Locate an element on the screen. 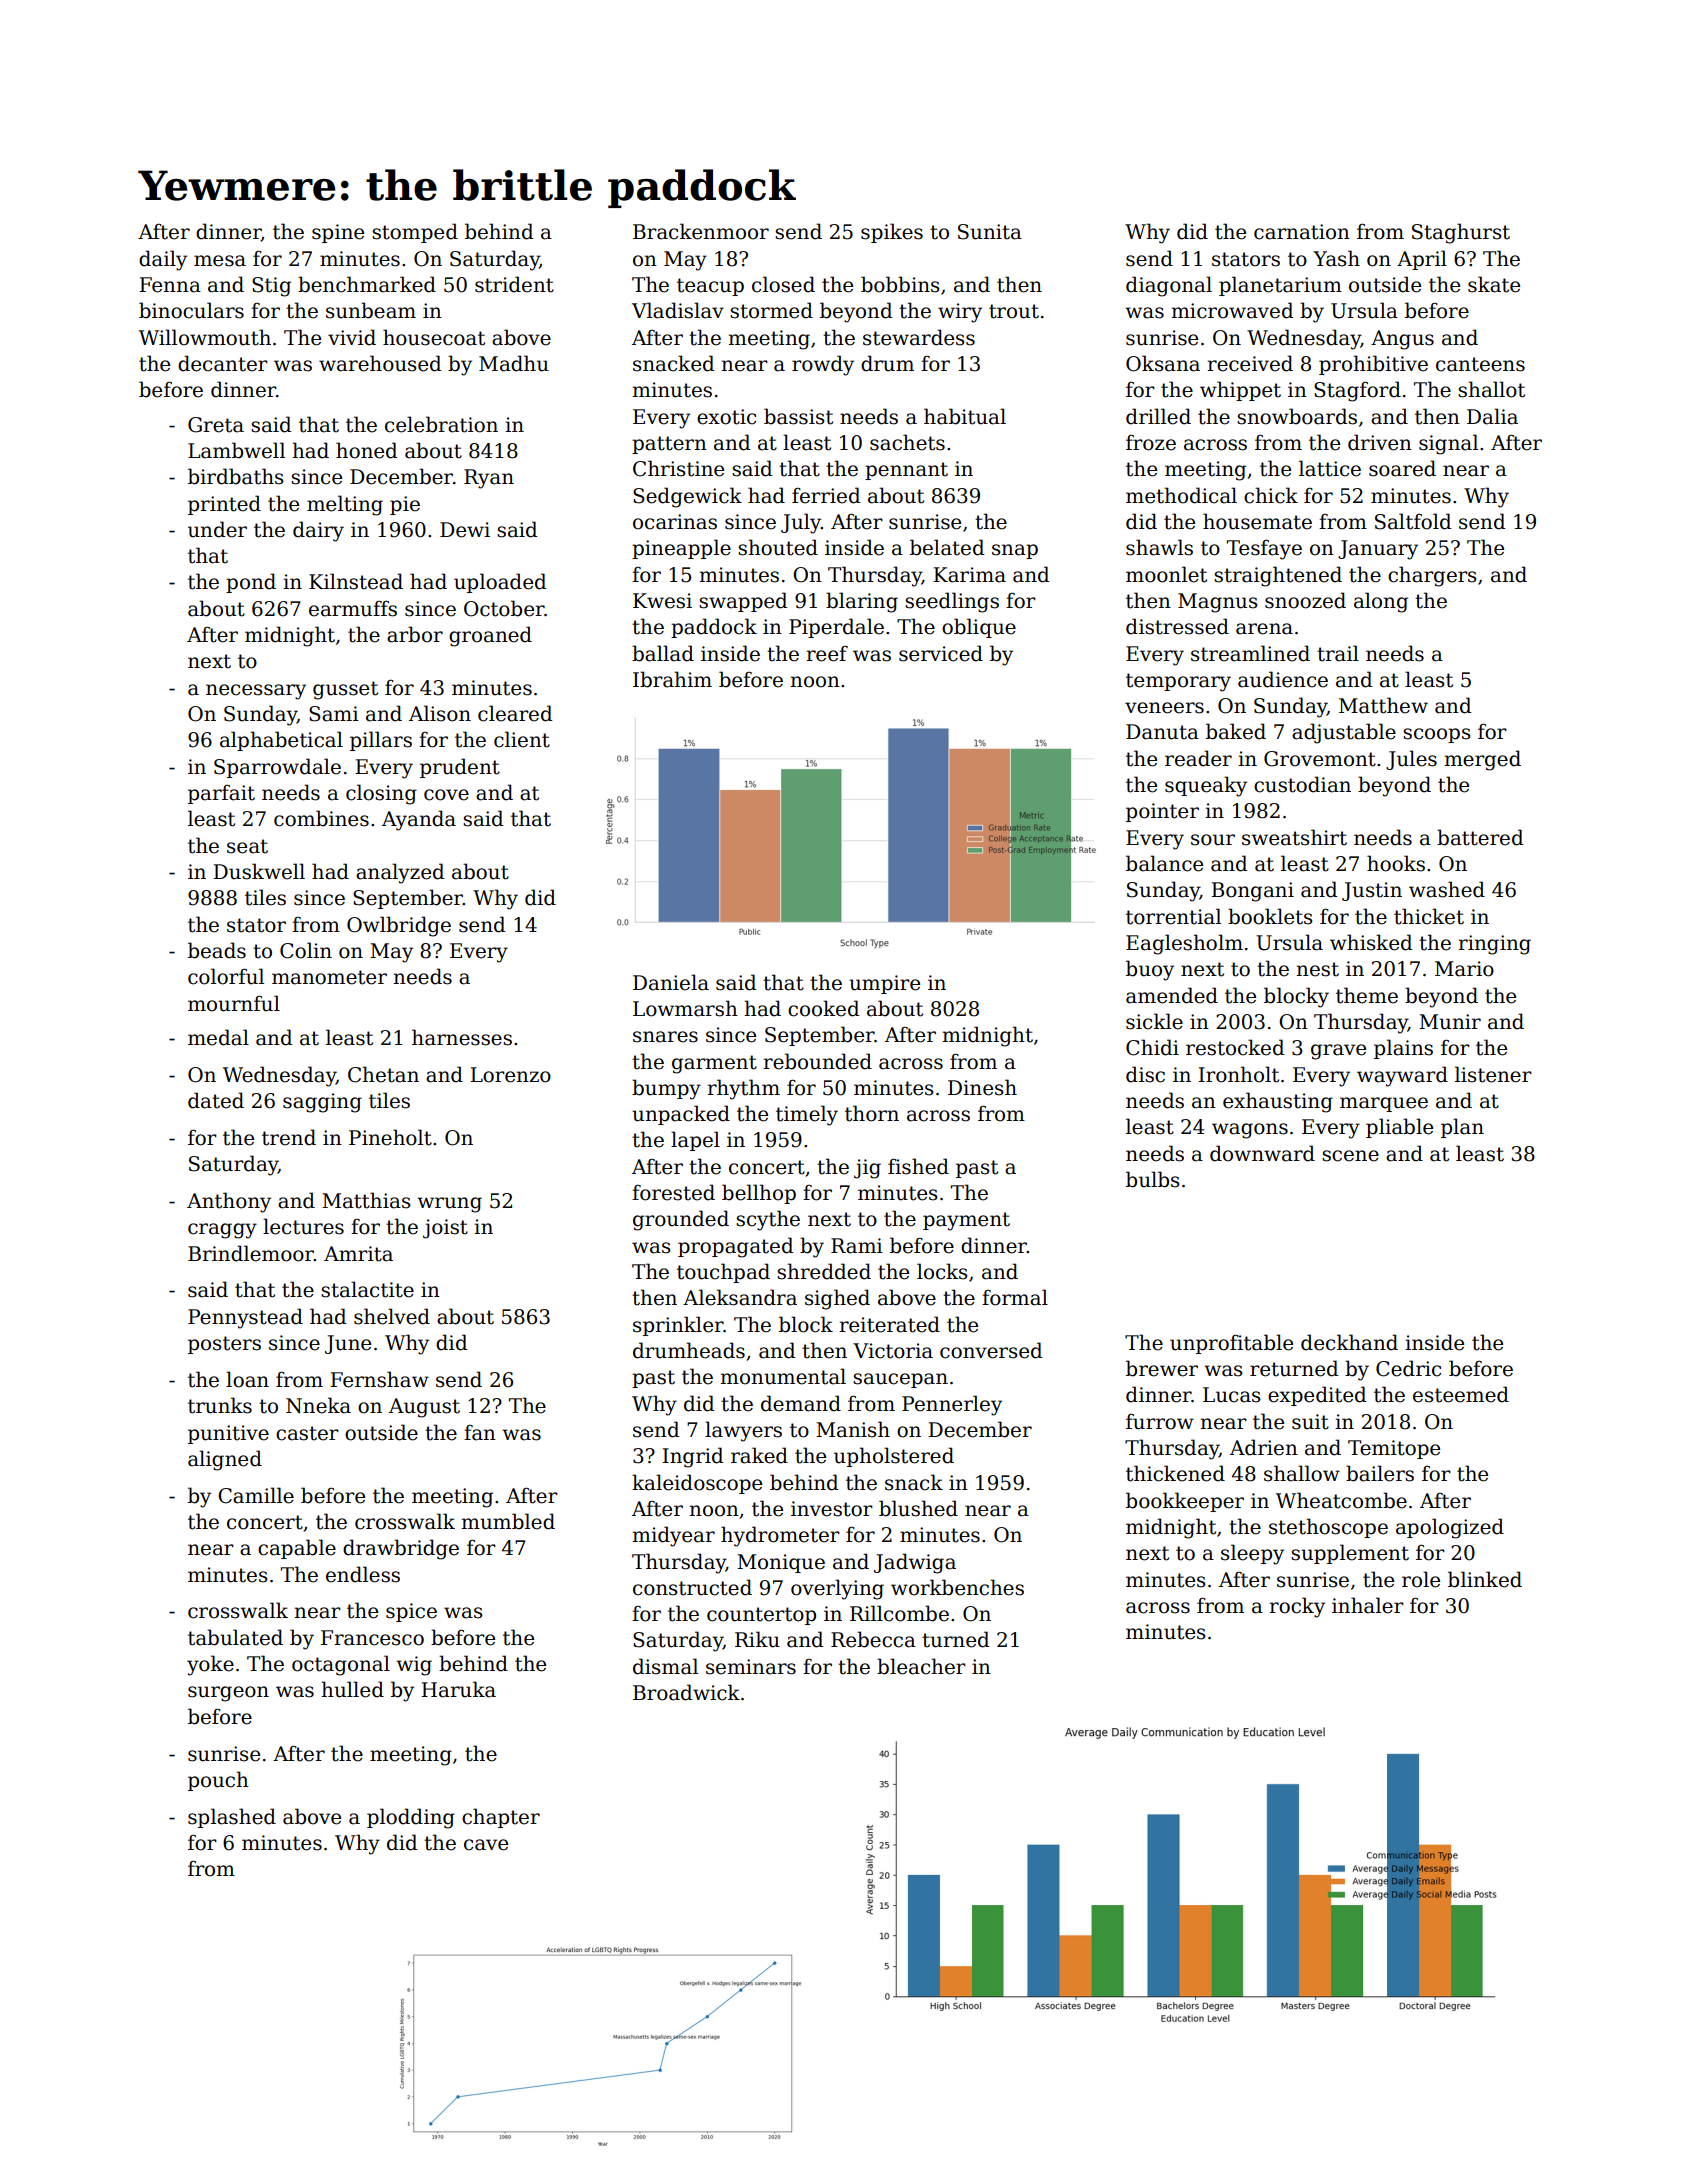 The height and width of the screenshot is (2178, 1683). strident is located at coordinates (514, 284).
